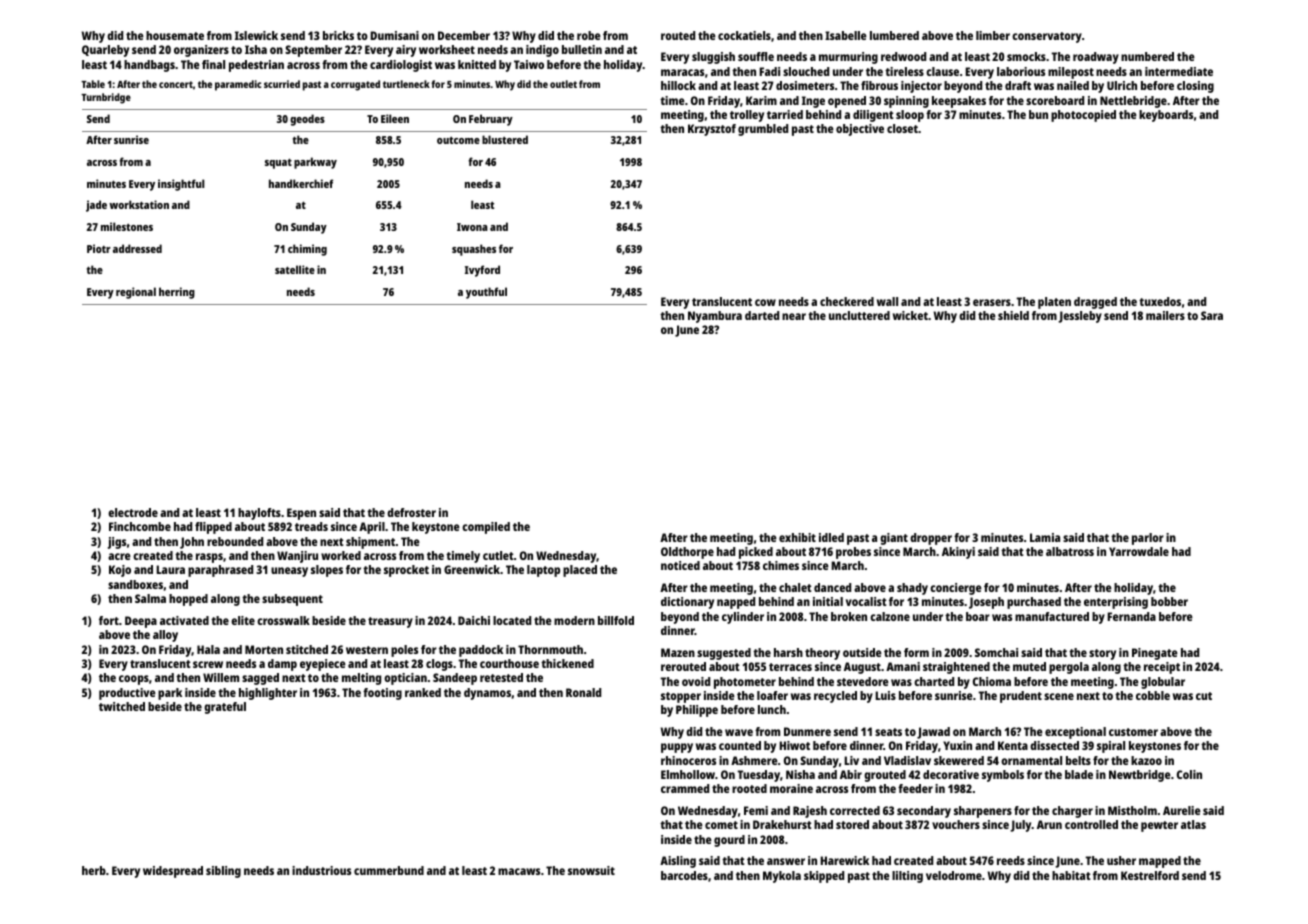 This screenshot has width=1308, height=924. Describe the element at coordinates (321, 870) in the screenshot. I see `industrious` at that location.
